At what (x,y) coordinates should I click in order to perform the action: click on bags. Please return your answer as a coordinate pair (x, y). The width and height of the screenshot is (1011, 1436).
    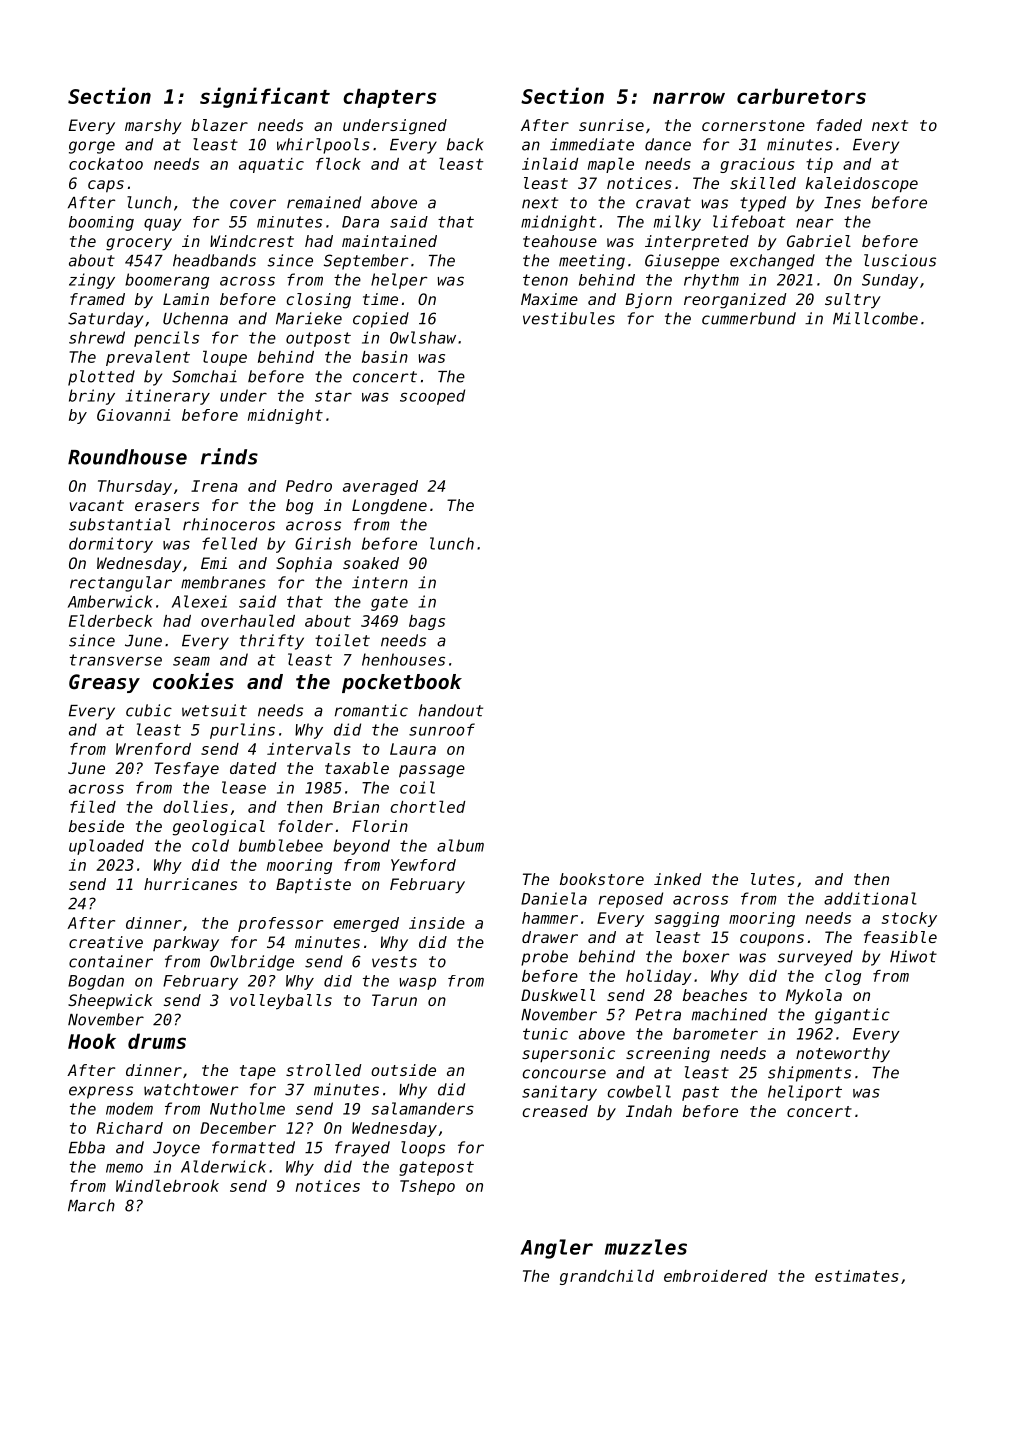
    Looking at the image, I should click on (427, 622).
